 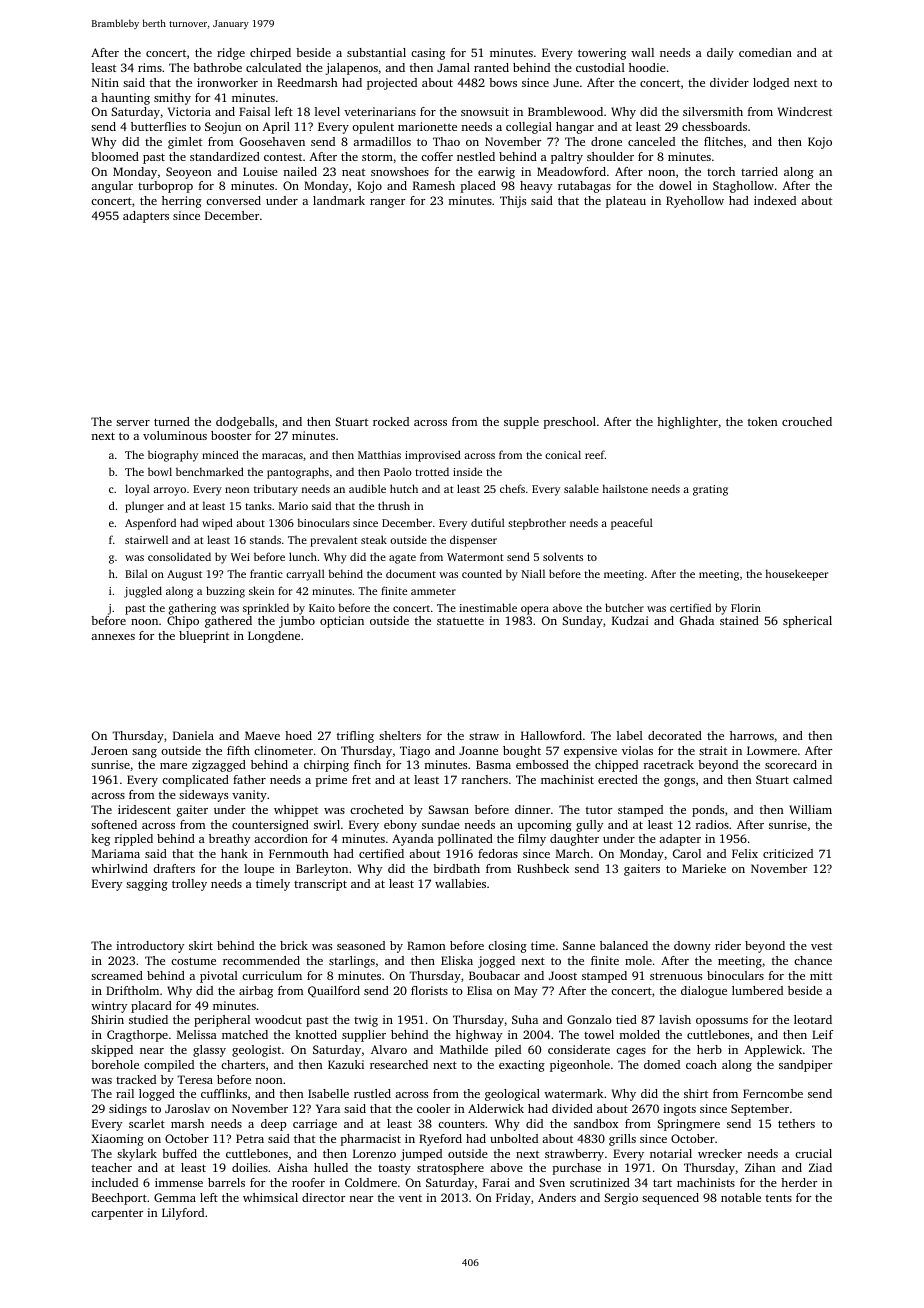 I want to click on towering, so click(x=602, y=54).
